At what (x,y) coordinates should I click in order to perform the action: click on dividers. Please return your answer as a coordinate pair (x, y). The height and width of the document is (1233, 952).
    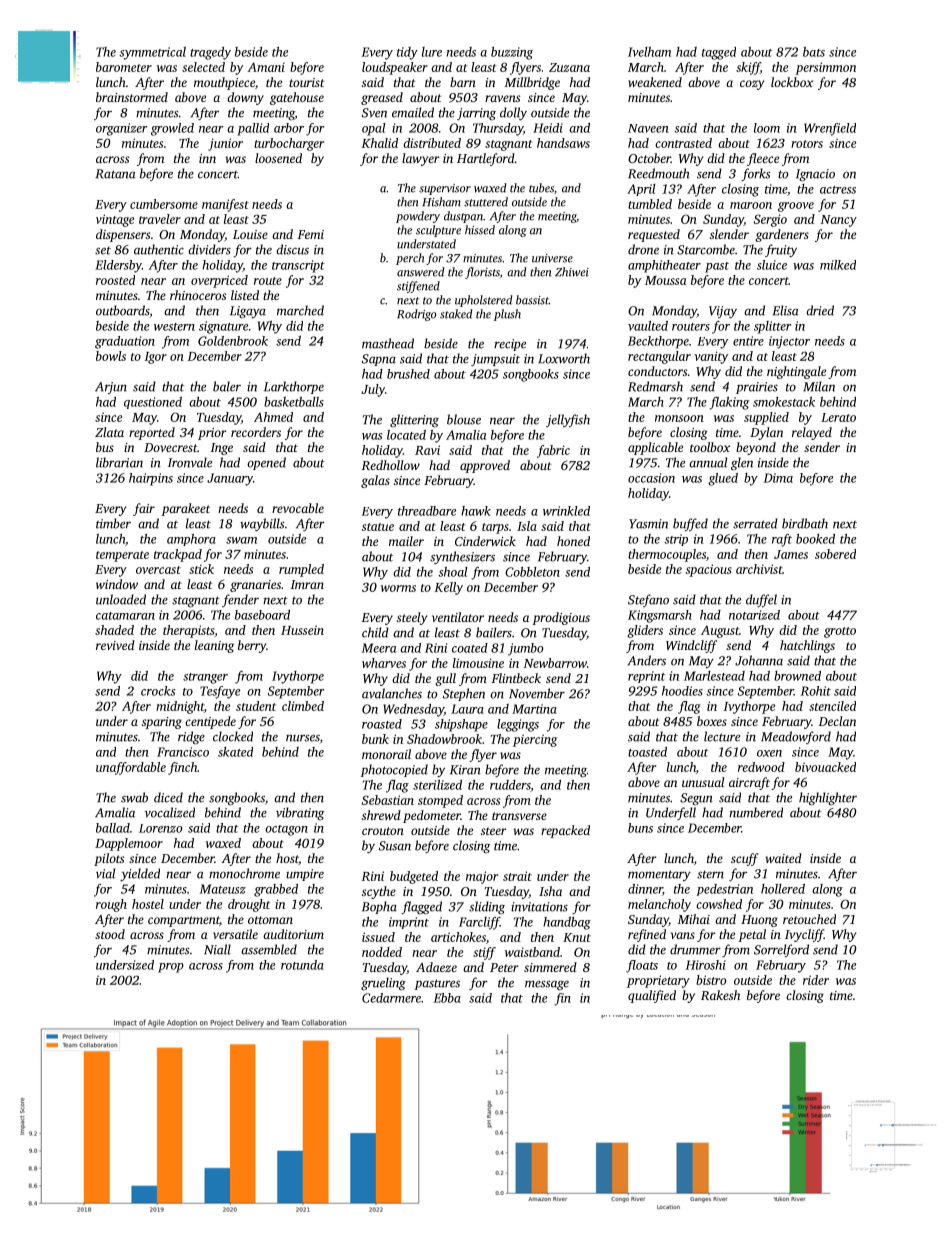
    Looking at the image, I should click on (209, 249).
